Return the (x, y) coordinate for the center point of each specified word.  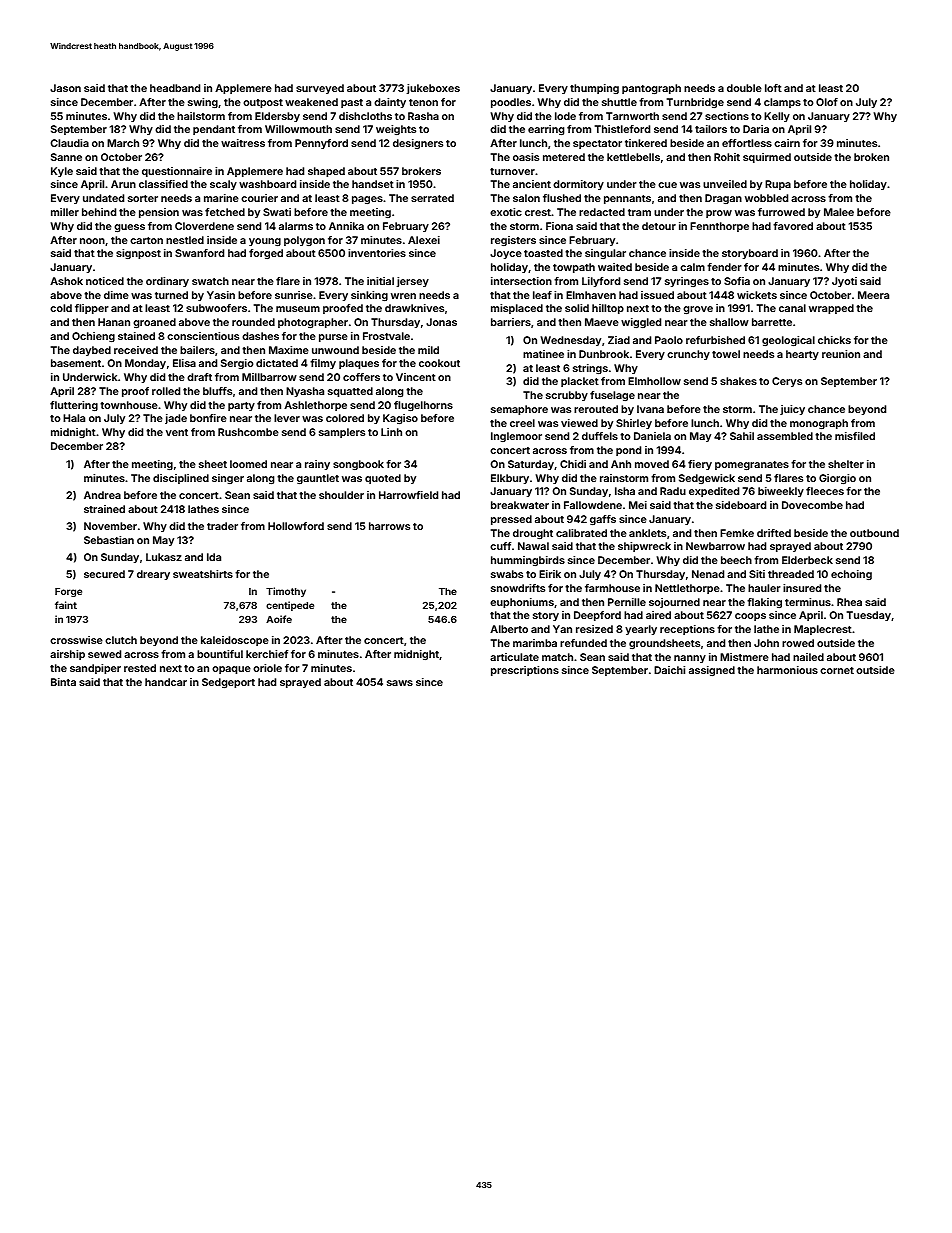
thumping (594, 89)
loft (773, 88)
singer (228, 479)
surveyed (320, 89)
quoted (383, 479)
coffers (361, 377)
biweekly (781, 492)
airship (67, 655)
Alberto (509, 629)
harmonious (787, 670)
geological (788, 341)
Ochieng (93, 337)
